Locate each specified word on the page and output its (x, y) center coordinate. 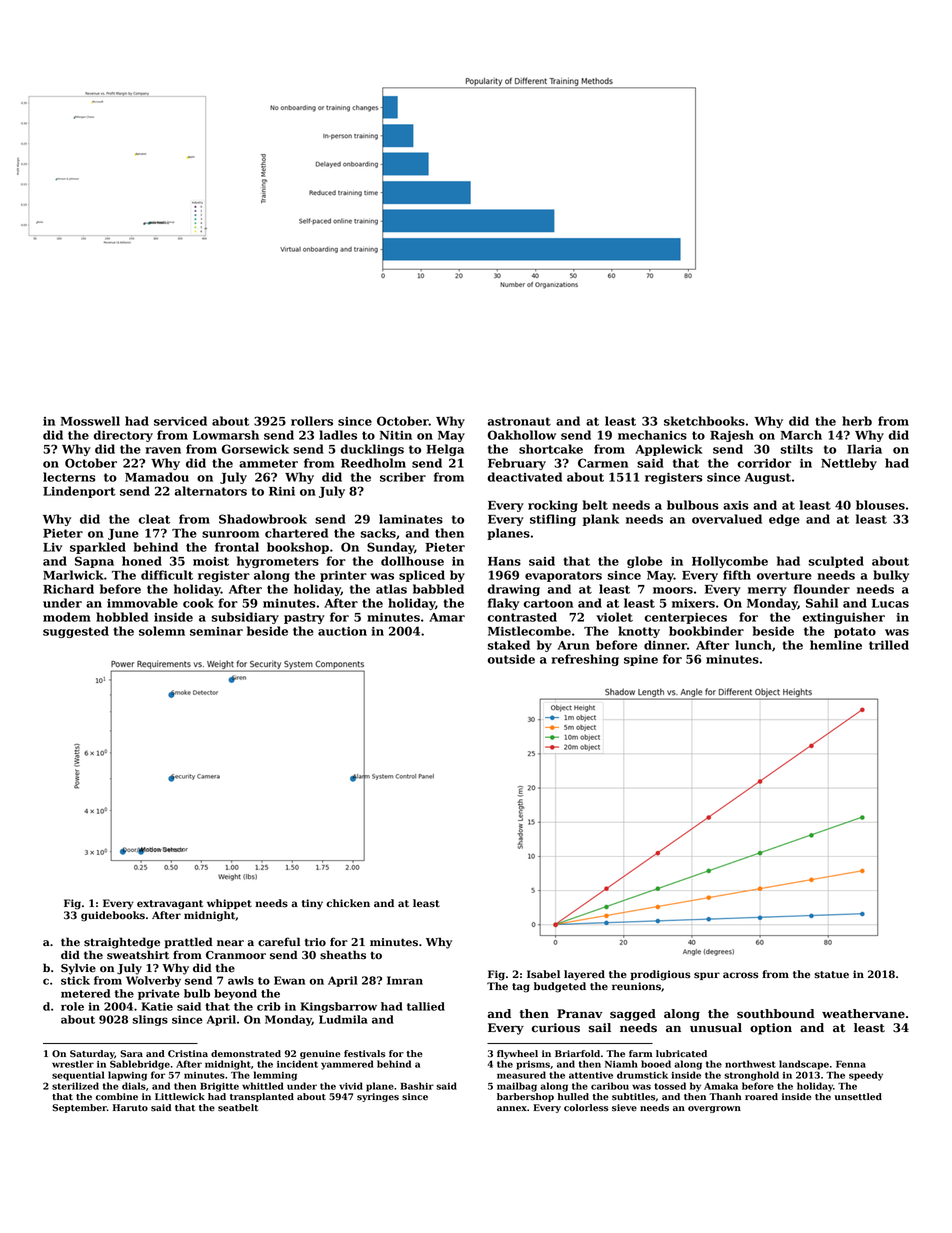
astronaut (519, 421)
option (771, 1029)
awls (241, 980)
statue (832, 975)
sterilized (75, 1086)
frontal (237, 547)
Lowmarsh (226, 435)
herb (857, 421)
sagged (633, 1015)
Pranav (579, 1013)
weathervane (863, 1014)
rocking (553, 506)
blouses (880, 505)
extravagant (170, 905)
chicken (348, 903)
